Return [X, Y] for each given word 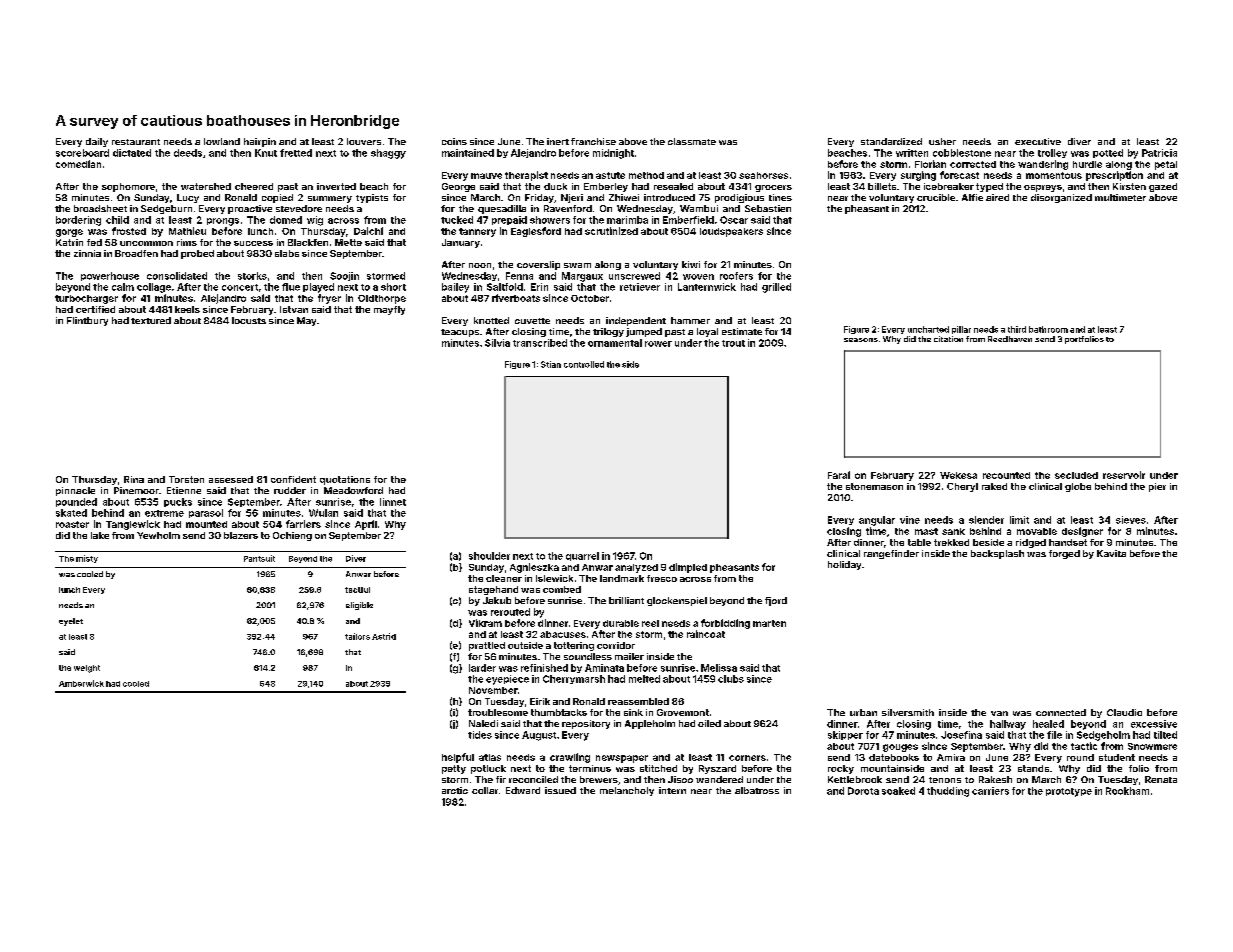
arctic [455, 790]
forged [1064, 554]
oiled [709, 723]
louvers [364, 141]
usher [942, 141]
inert [558, 141]
